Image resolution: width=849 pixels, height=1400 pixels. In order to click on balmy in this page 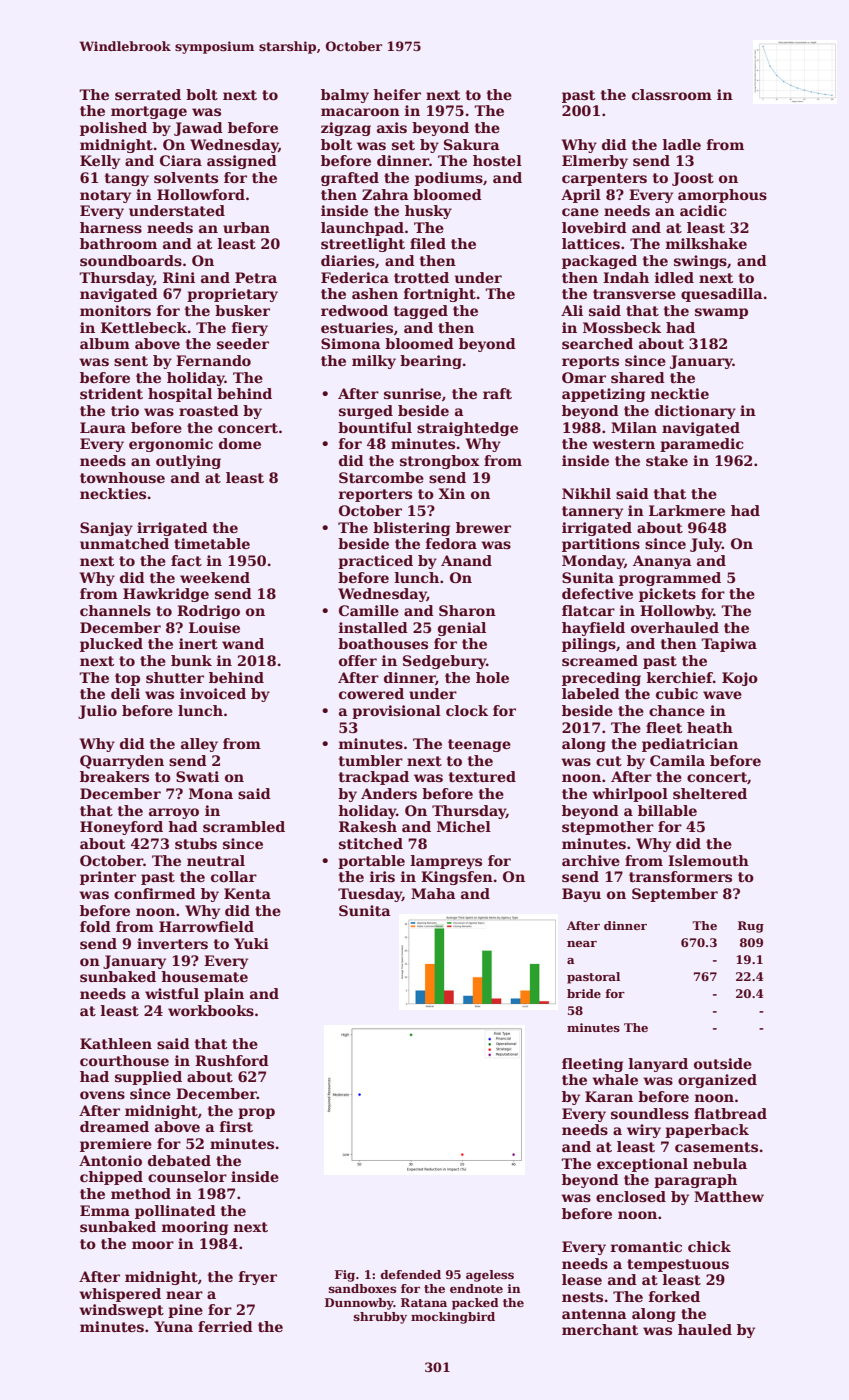, I will do `click(345, 96)`.
